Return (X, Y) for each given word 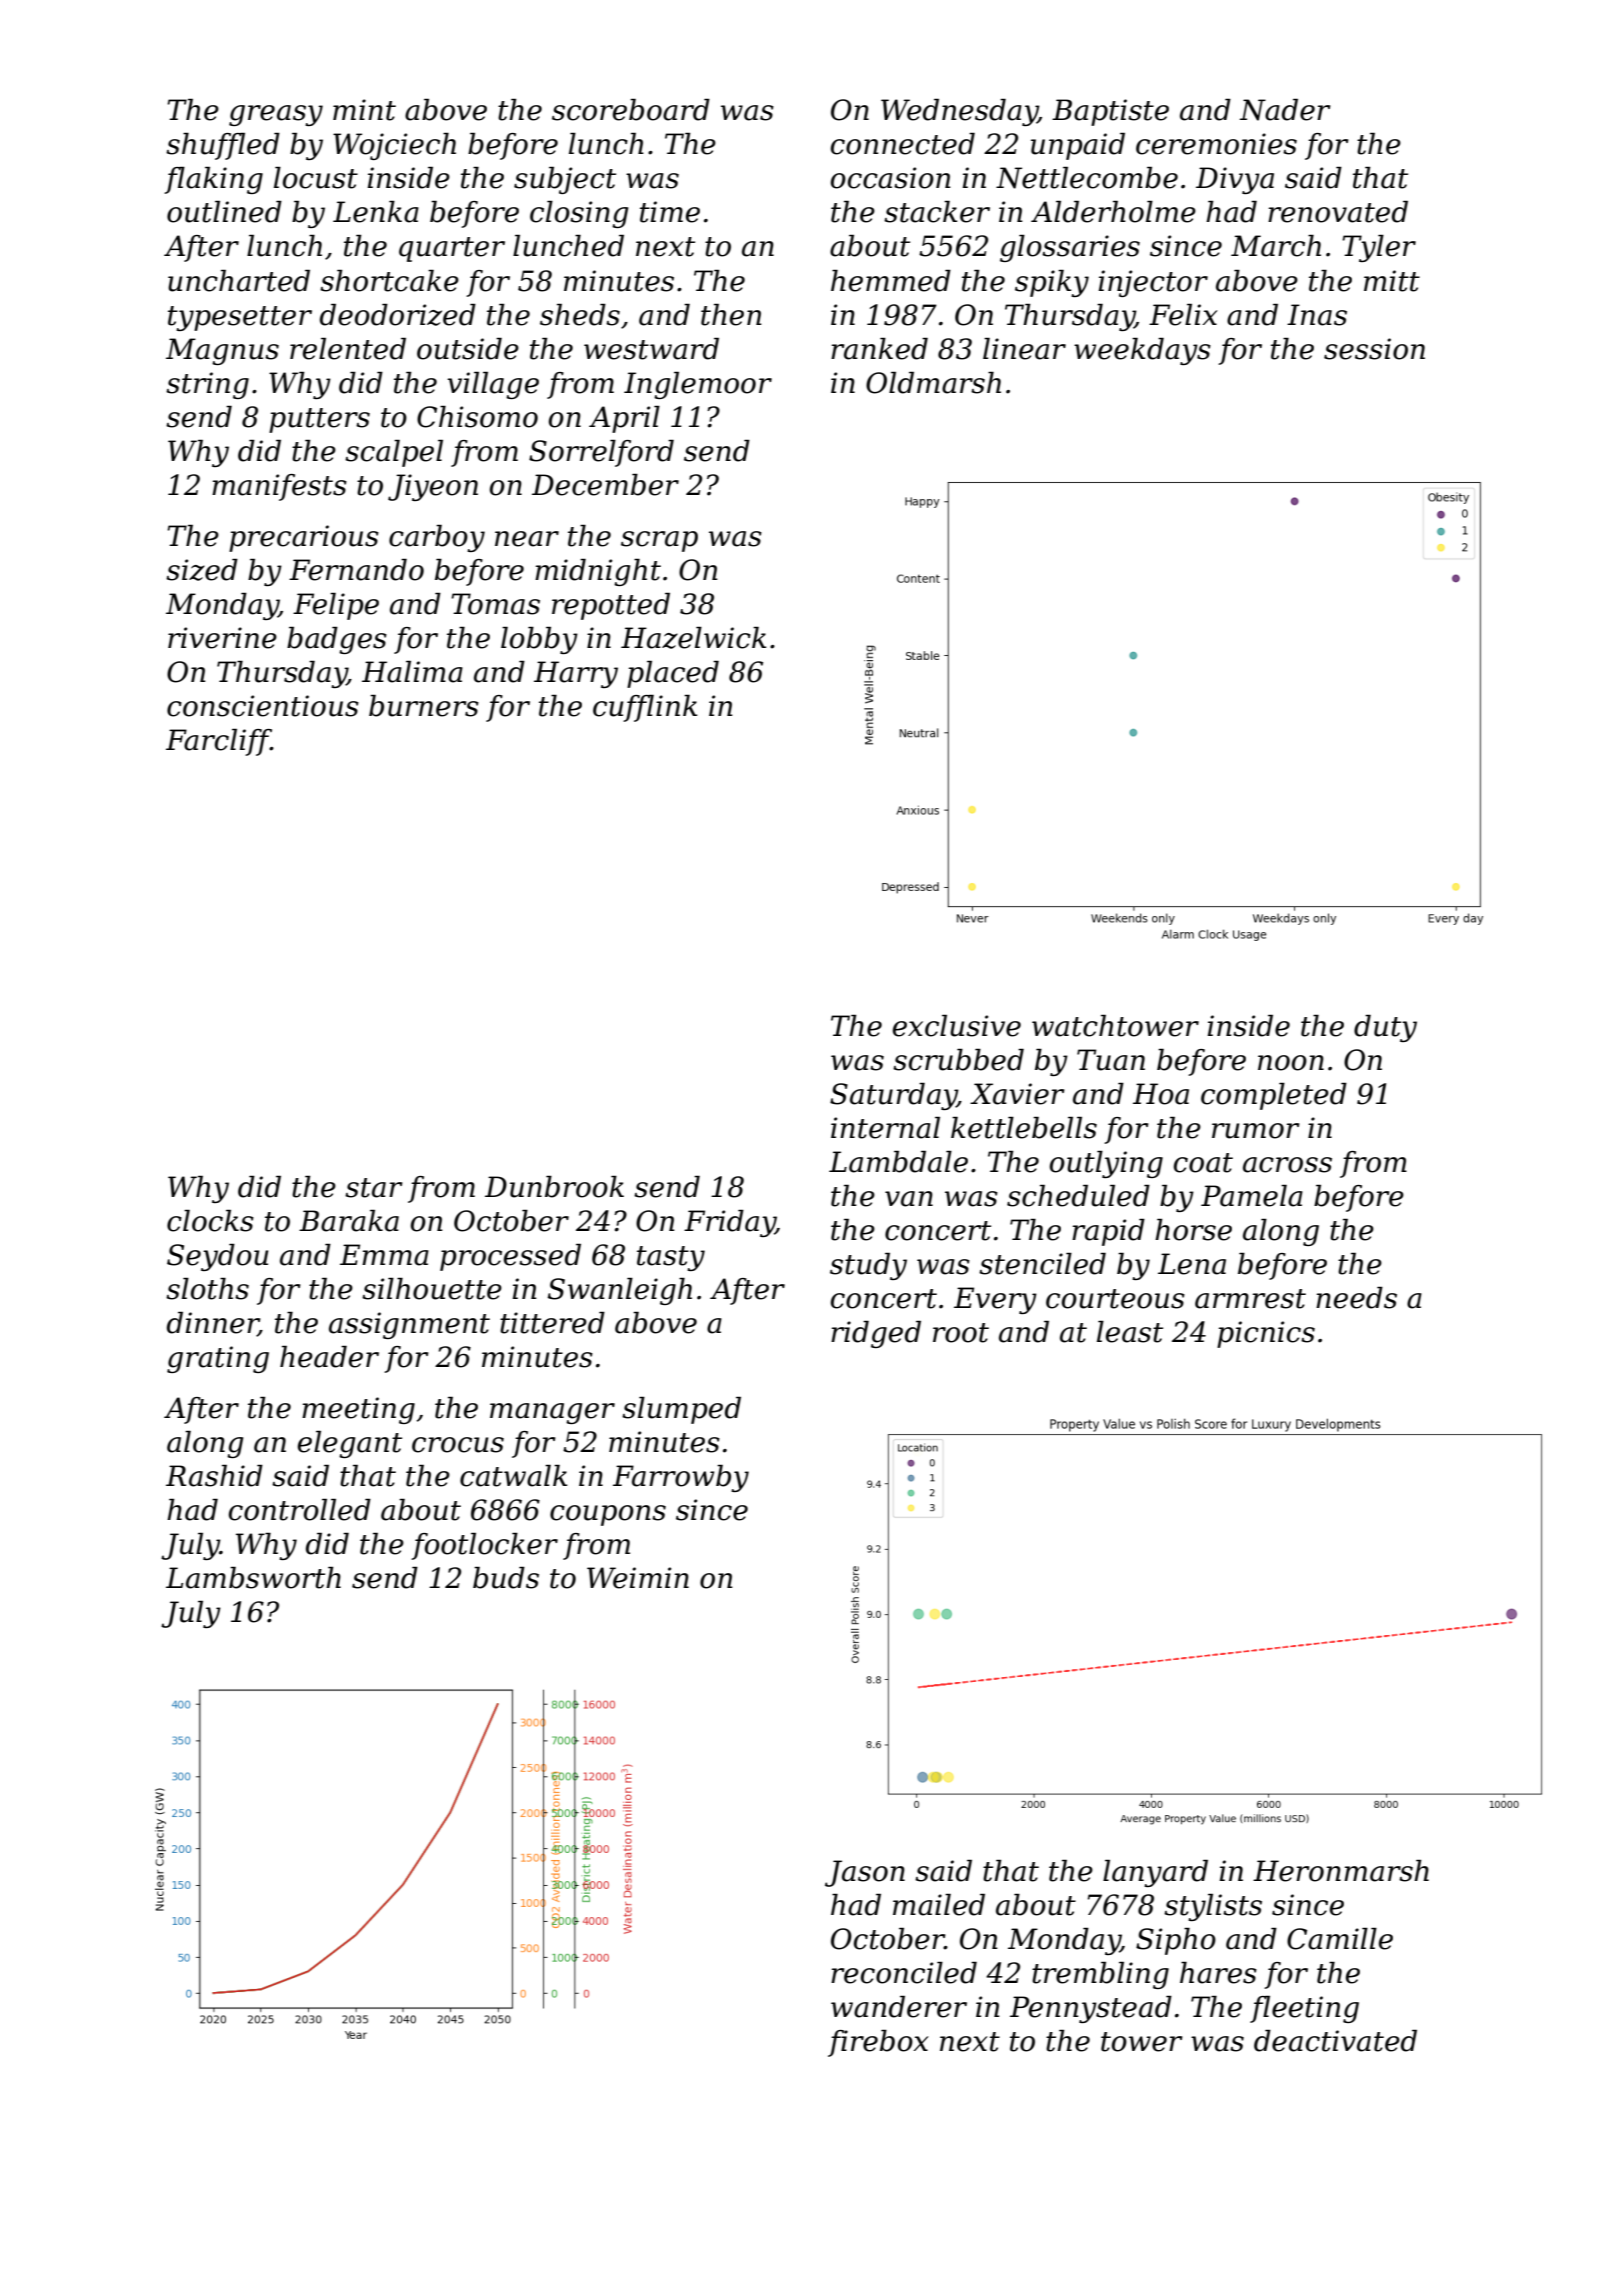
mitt (1392, 281)
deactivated (1335, 2041)
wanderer (899, 2007)
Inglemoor (698, 385)
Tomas (495, 604)
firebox (878, 2043)
